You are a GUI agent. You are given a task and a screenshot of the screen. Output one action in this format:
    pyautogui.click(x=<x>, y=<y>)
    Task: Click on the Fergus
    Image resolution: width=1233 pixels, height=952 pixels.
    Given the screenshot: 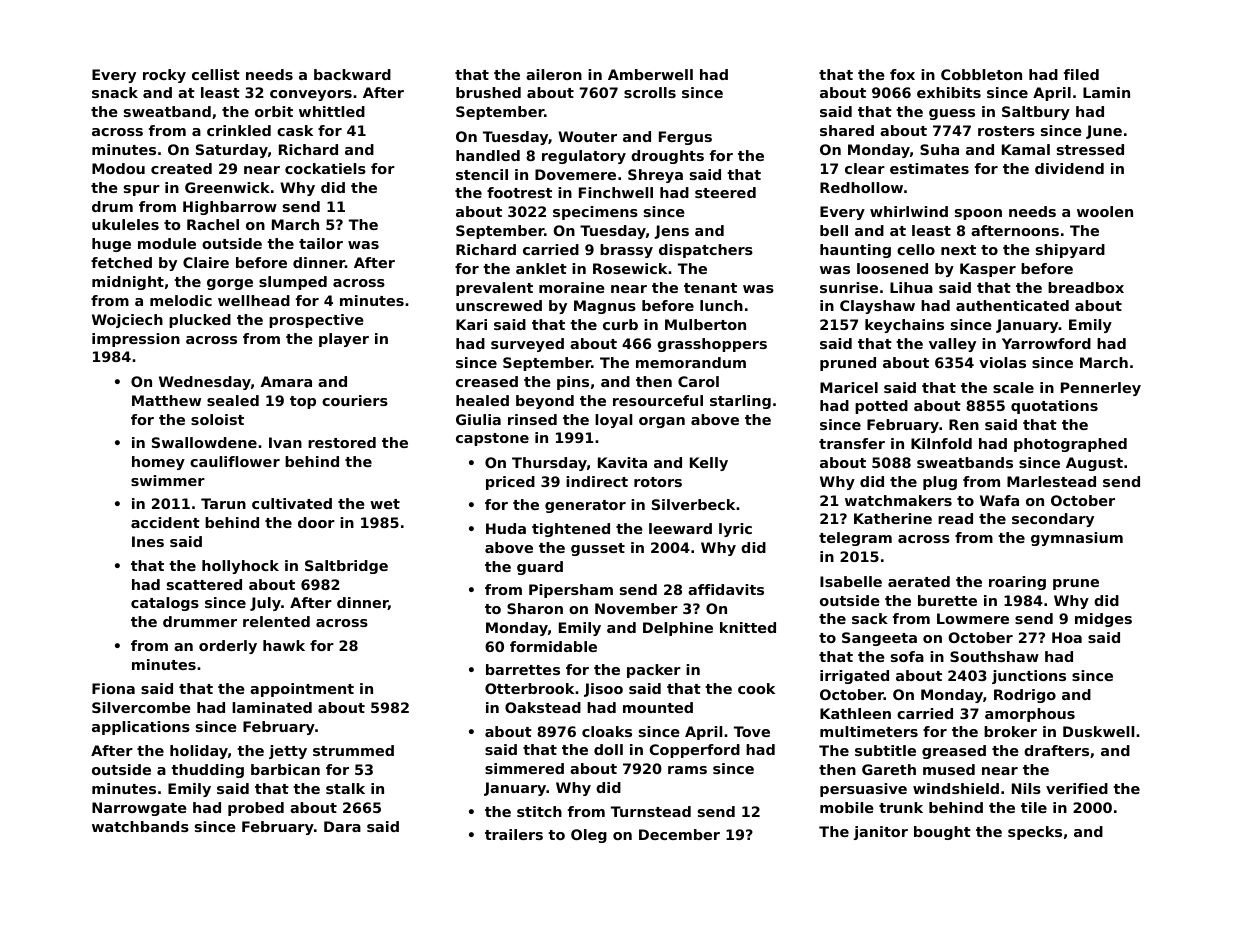 What is the action you would take?
    pyautogui.click(x=685, y=138)
